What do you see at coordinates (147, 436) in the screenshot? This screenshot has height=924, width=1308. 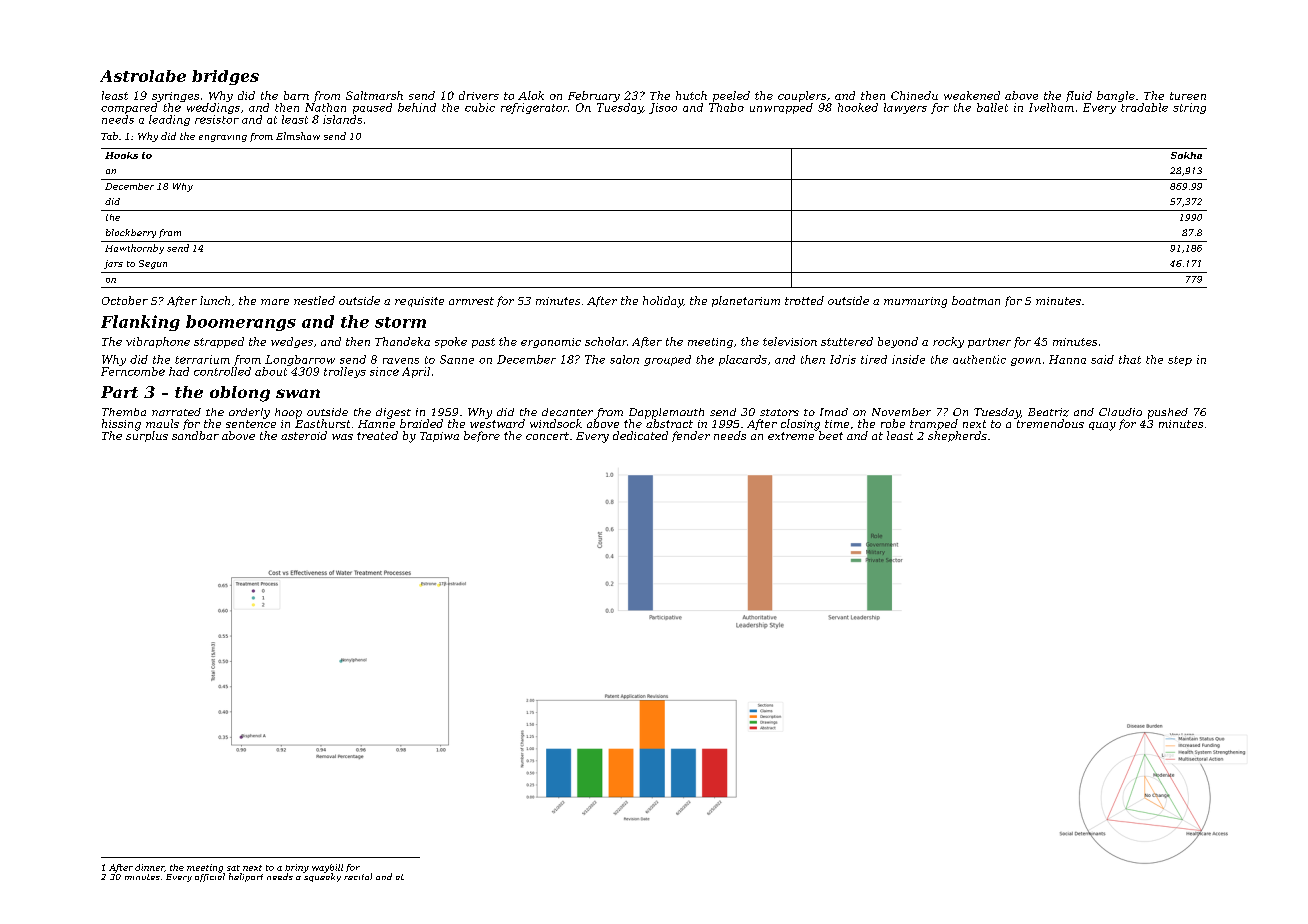 I see `surplus` at bounding box center [147, 436].
